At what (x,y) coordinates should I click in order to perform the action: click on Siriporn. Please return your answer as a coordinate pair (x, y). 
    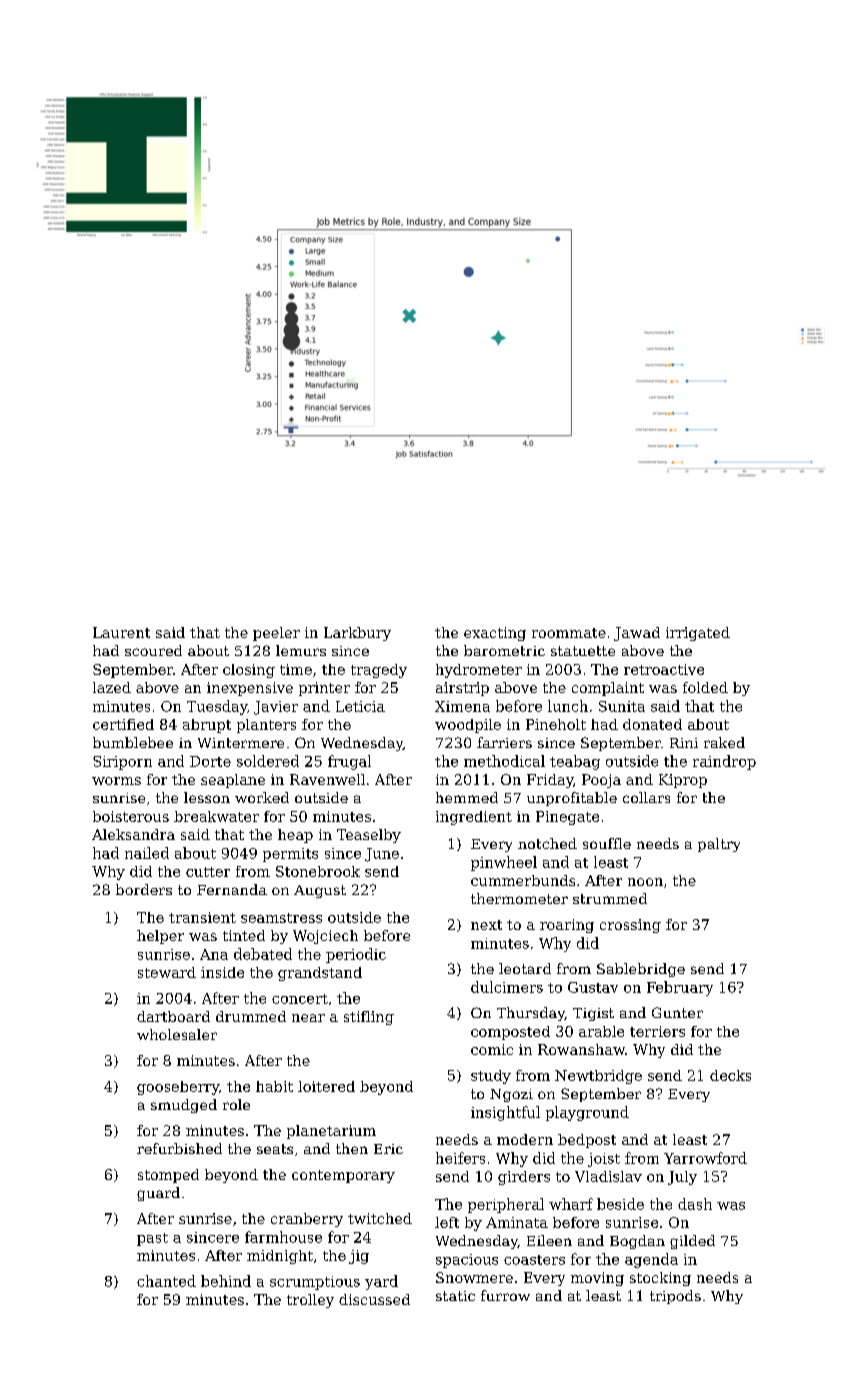
    Looking at the image, I should click on (122, 763).
